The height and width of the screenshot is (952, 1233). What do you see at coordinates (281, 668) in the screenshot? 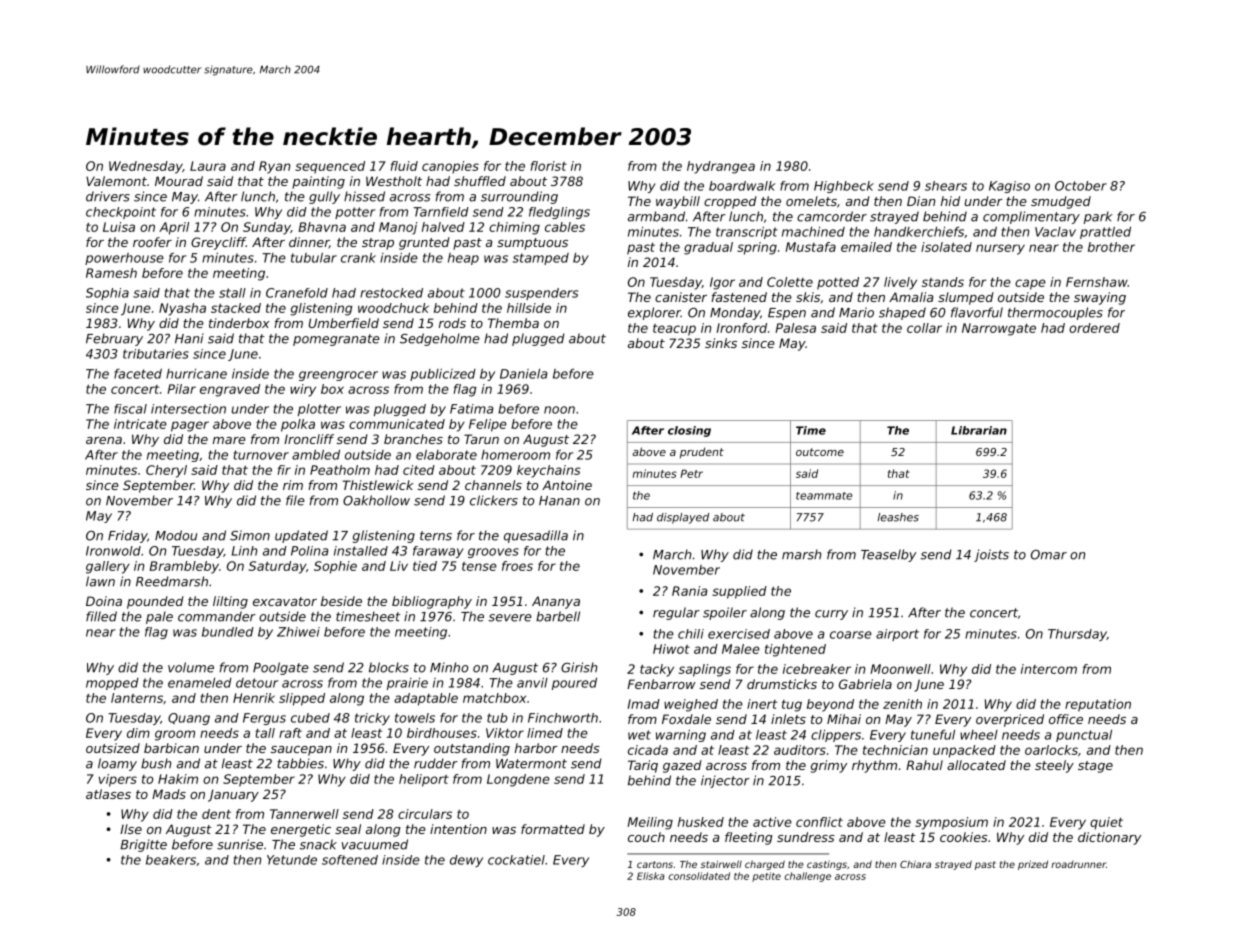
I see `Poolgate` at bounding box center [281, 668].
